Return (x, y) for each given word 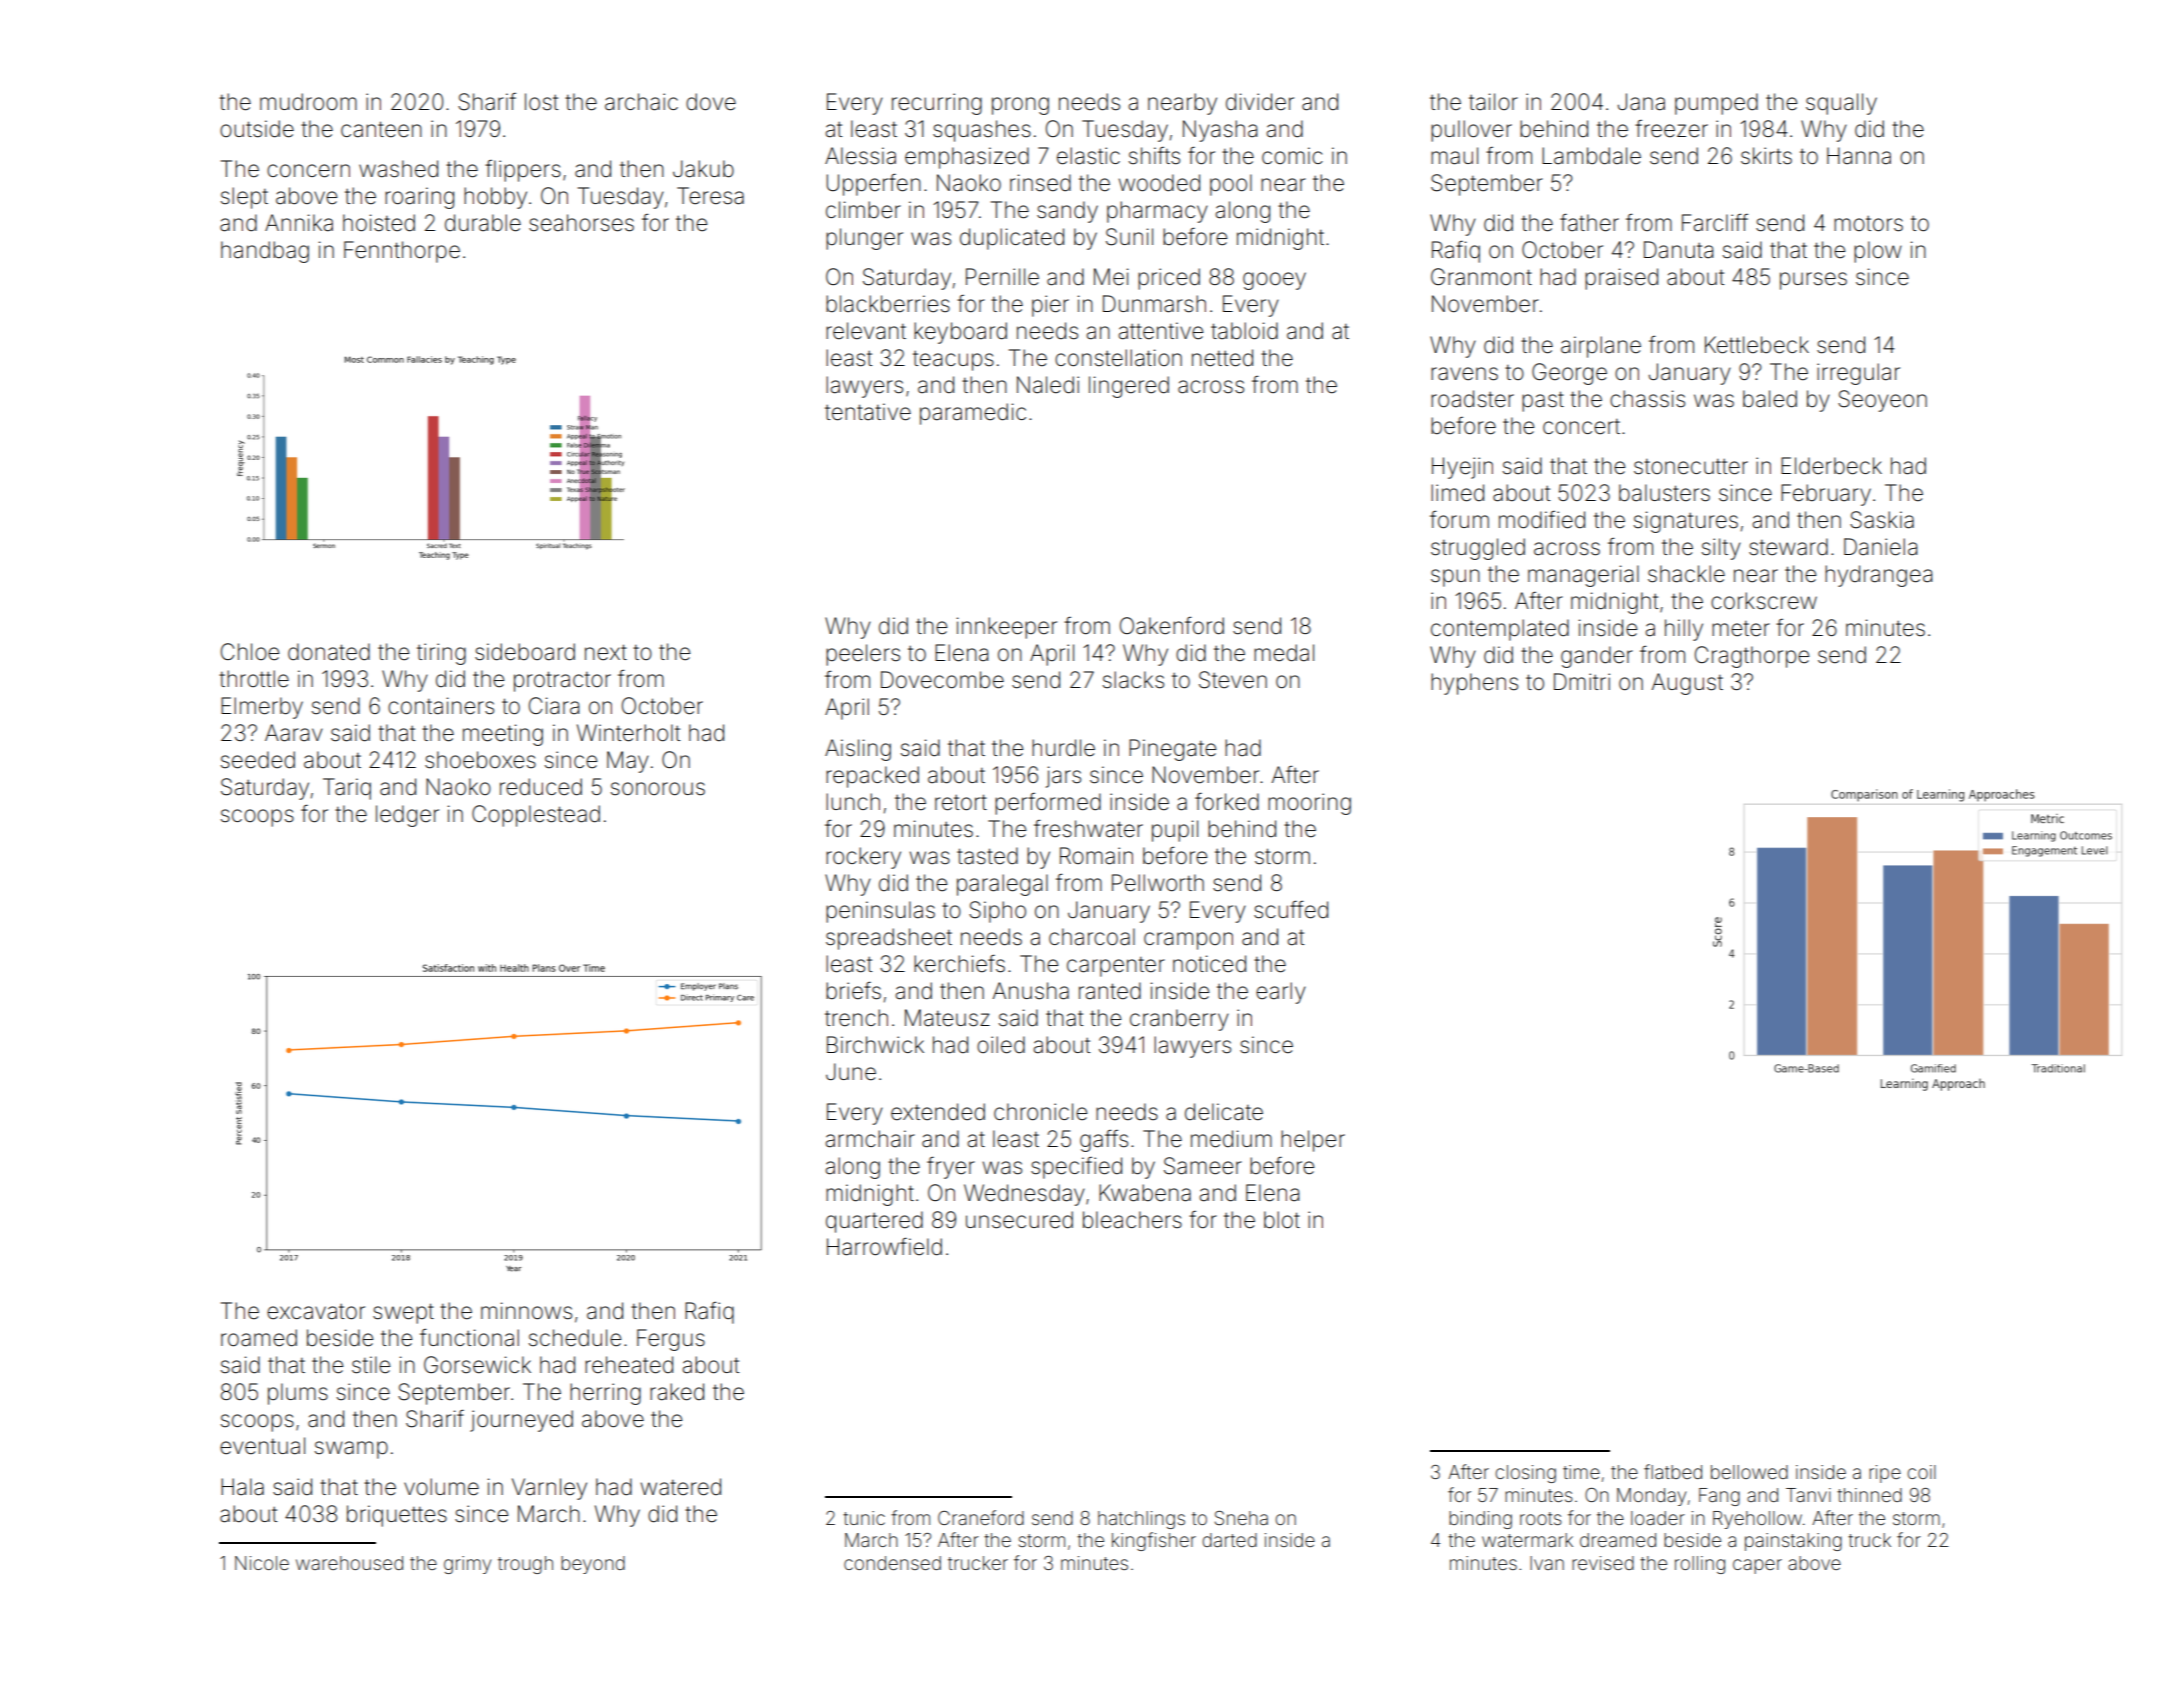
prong (1020, 106)
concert (1581, 427)
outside (257, 129)
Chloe (250, 652)
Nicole (262, 1563)
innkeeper (1007, 628)
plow (1878, 252)
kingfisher (1154, 1541)
